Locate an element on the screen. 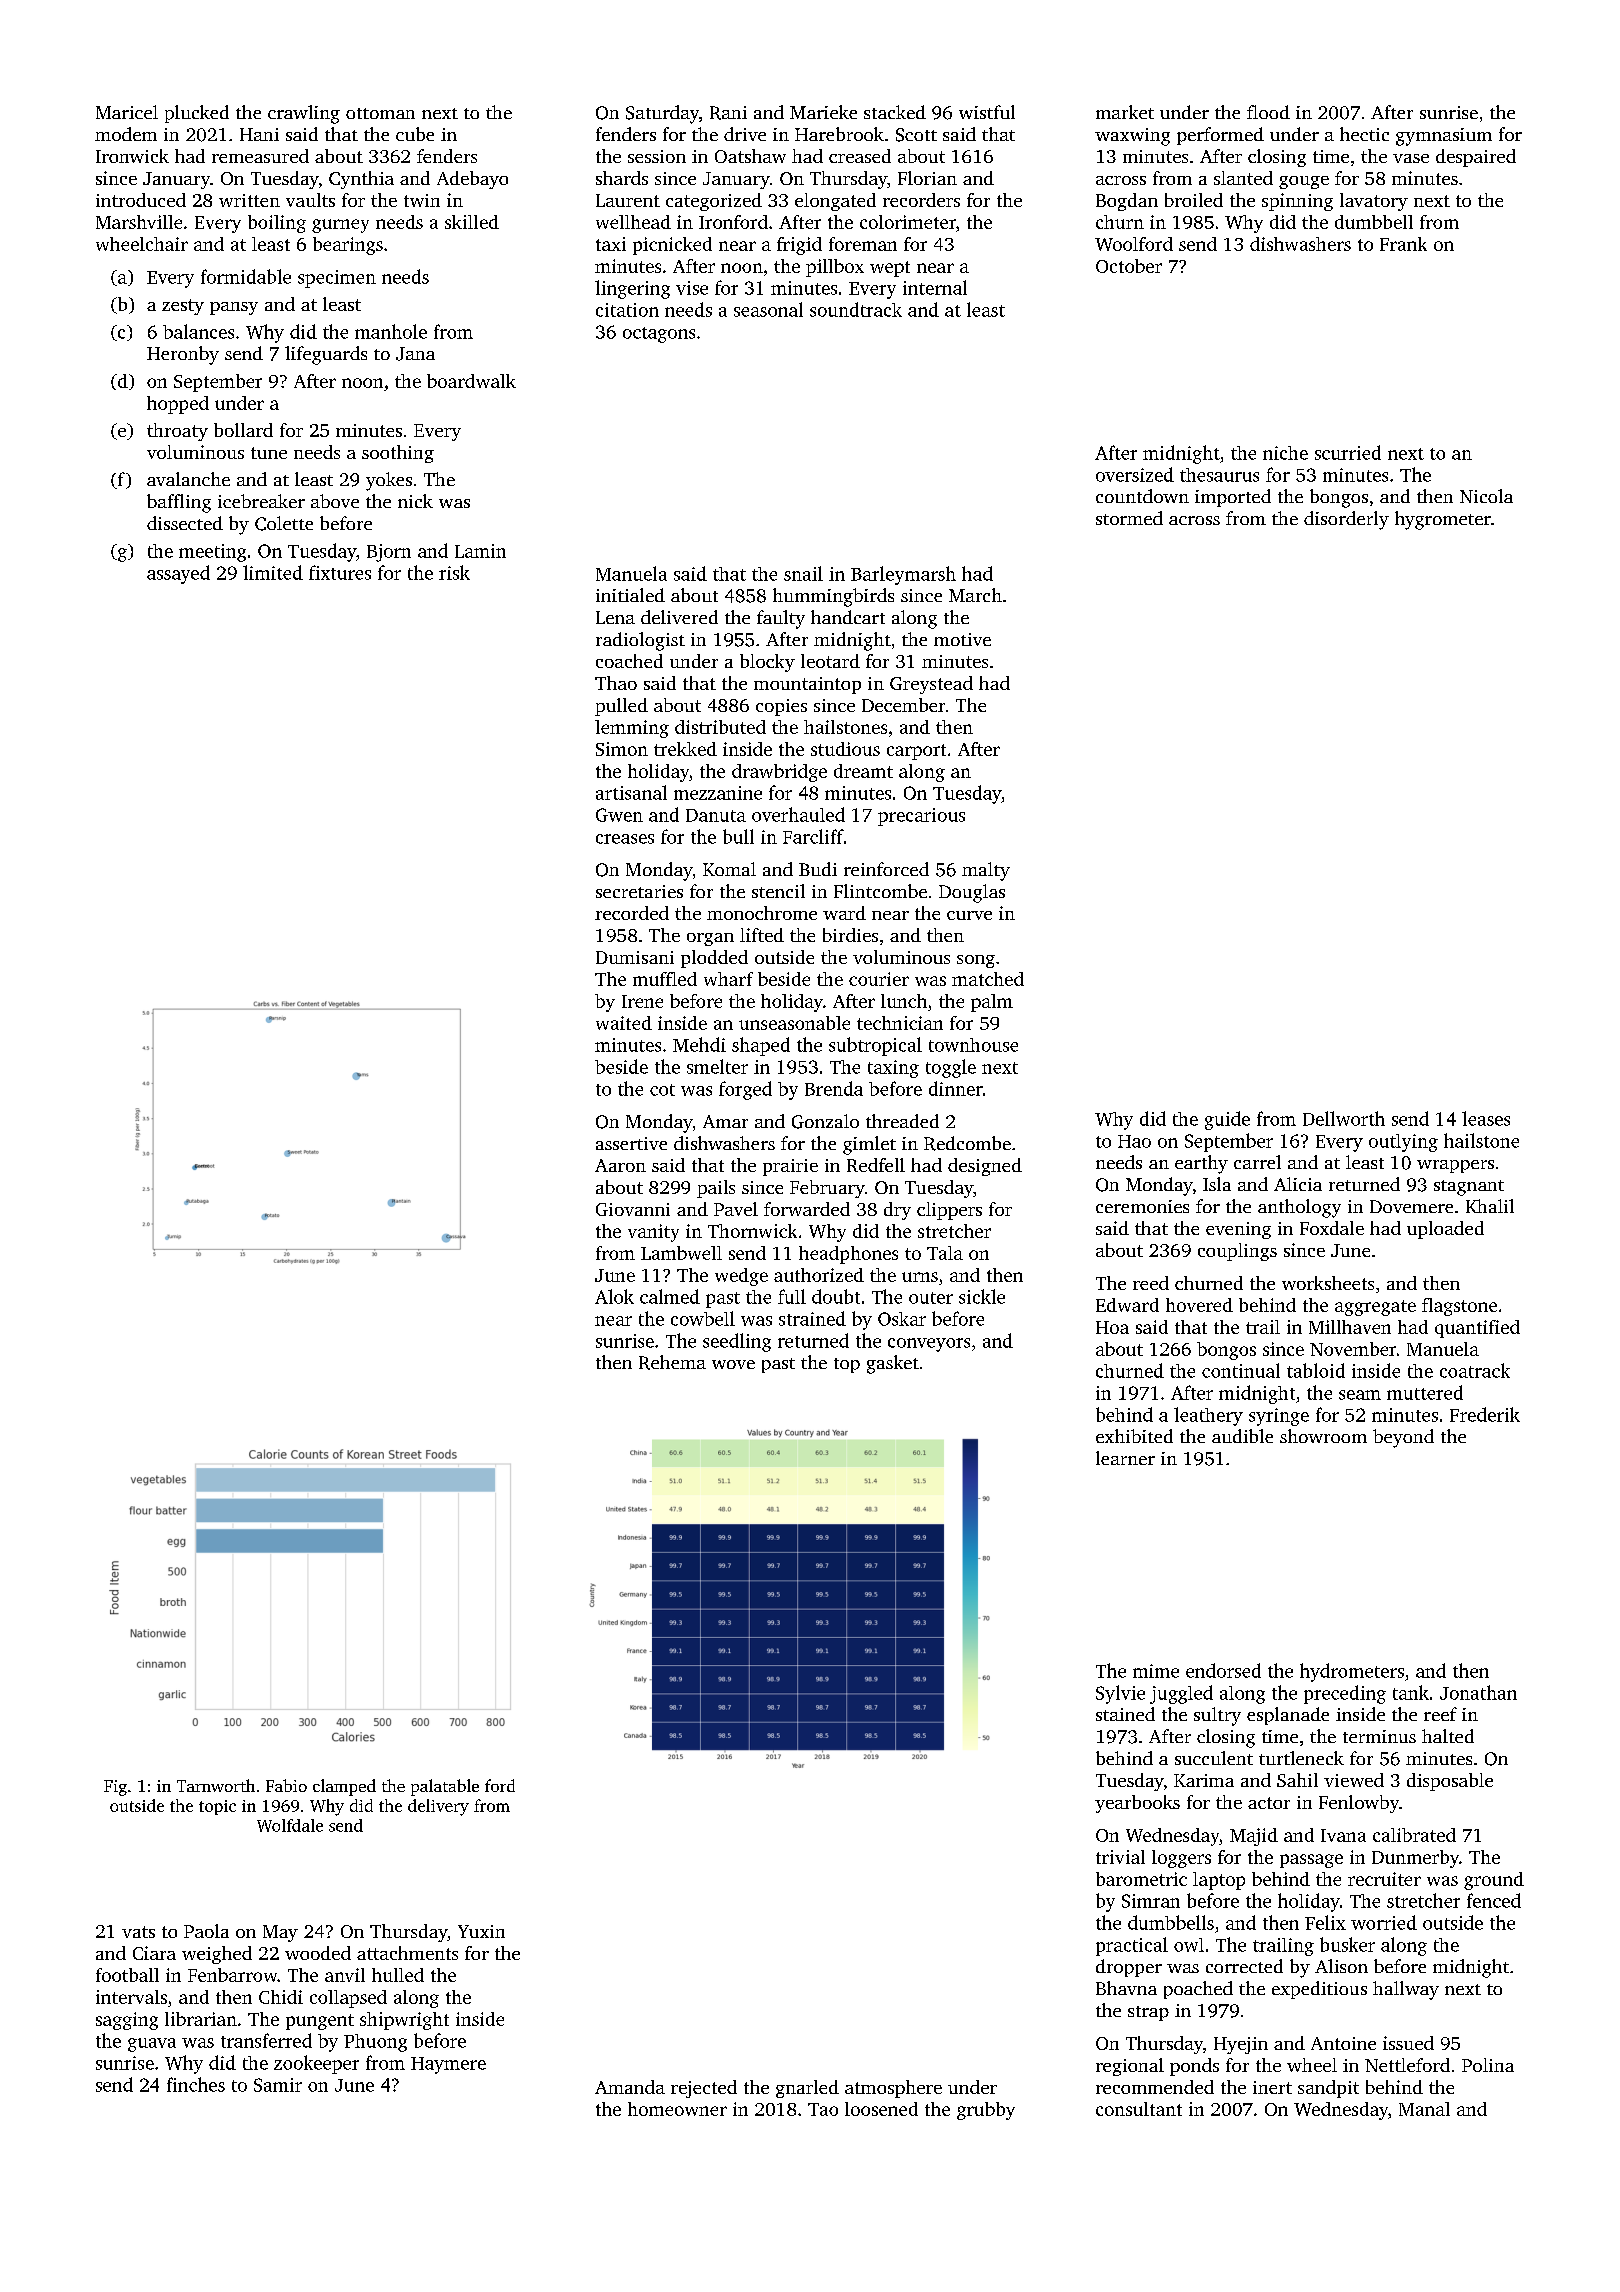 The image size is (1620, 2292). scurried is located at coordinates (1348, 452).
